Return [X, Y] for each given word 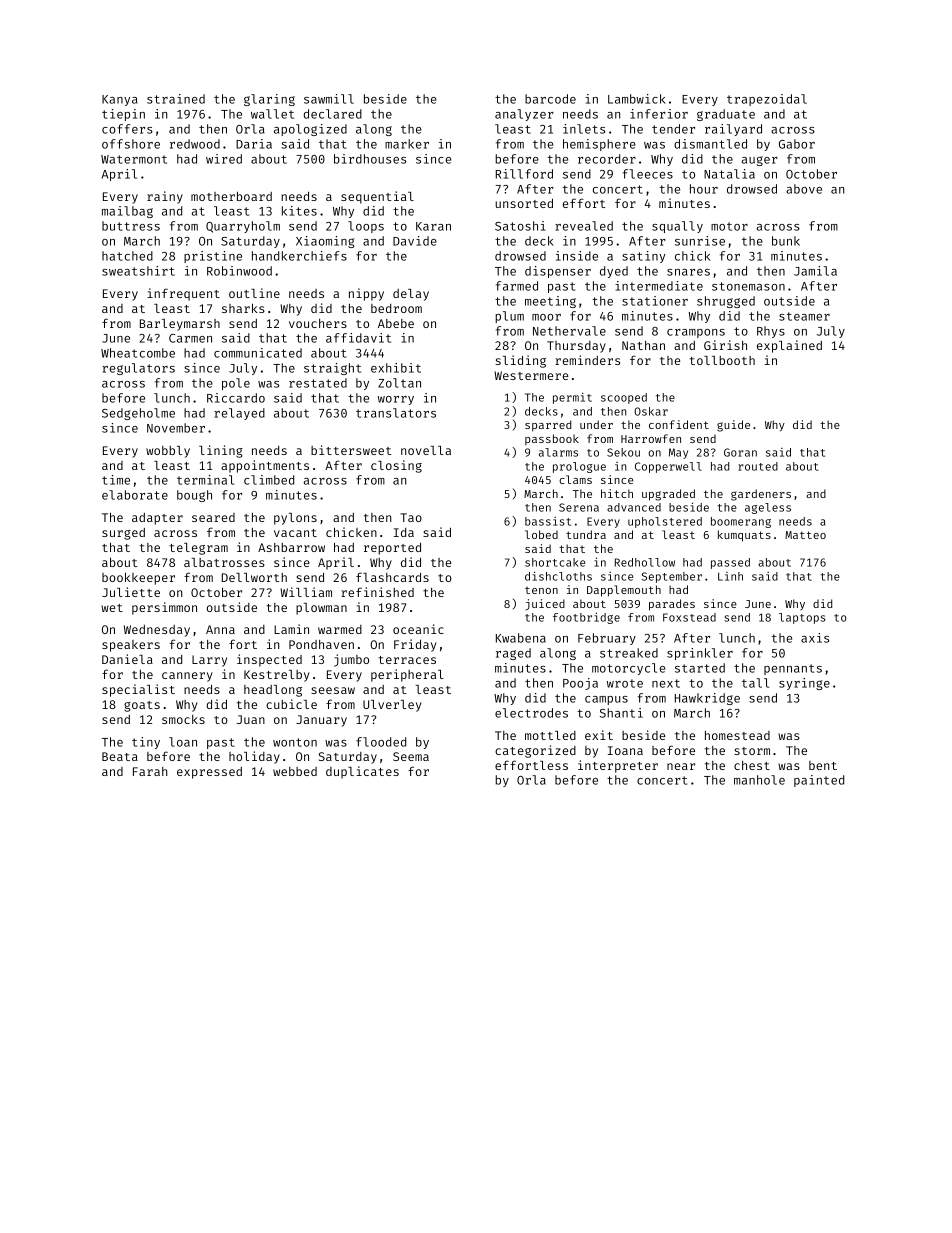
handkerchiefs [299, 256]
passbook [552, 439]
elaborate [135, 495]
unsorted [524, 203]
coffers [127, 129]
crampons [696, 333]
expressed [209, 773]
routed [758, 466]
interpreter [618, 766]
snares [688, 272]
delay [411, 295]
